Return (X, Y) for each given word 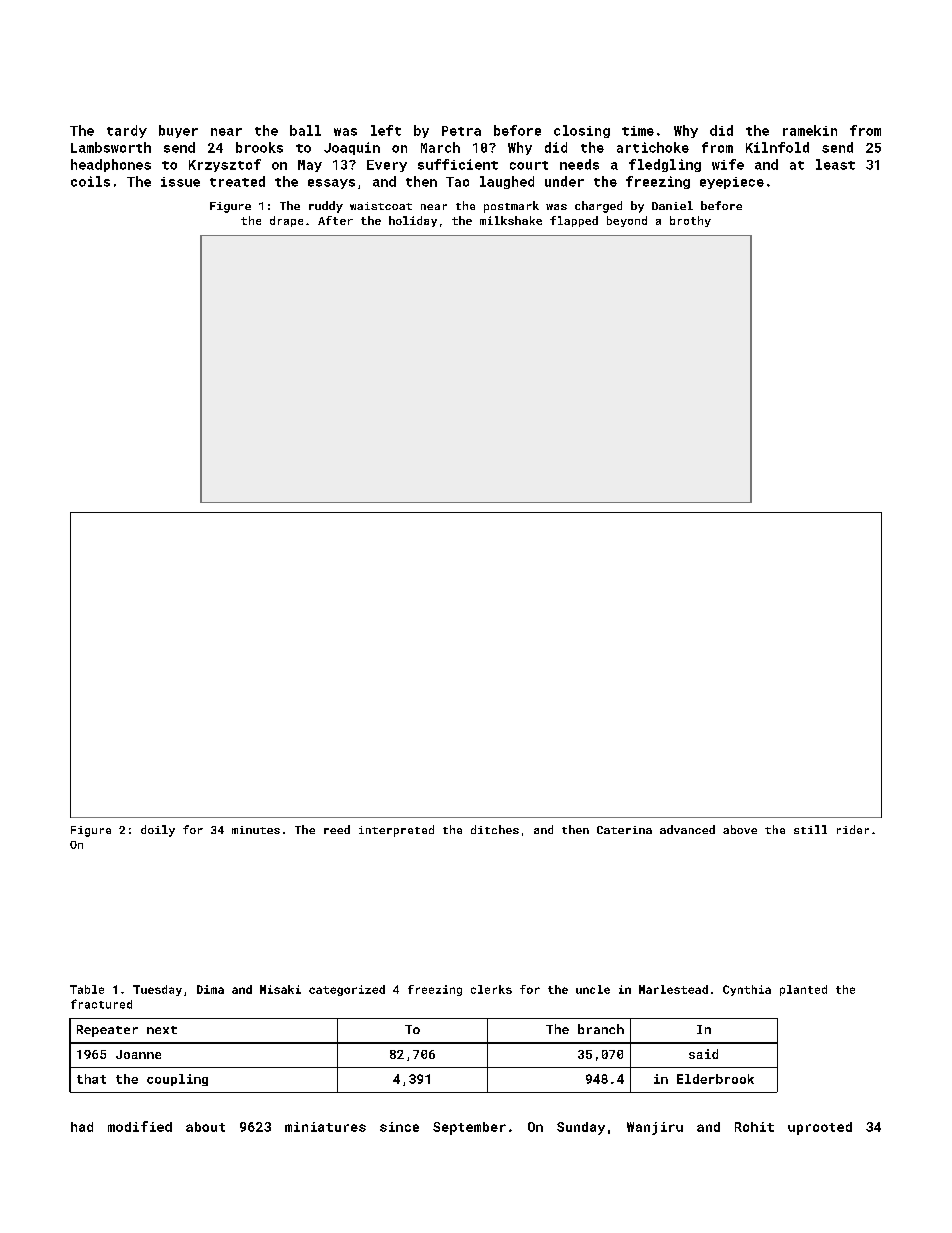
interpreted (396, 831)
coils (90, 181)
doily (158, 831)
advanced (687, 829)
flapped (574, 221)
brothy (690, 221)
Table (87, 989)
